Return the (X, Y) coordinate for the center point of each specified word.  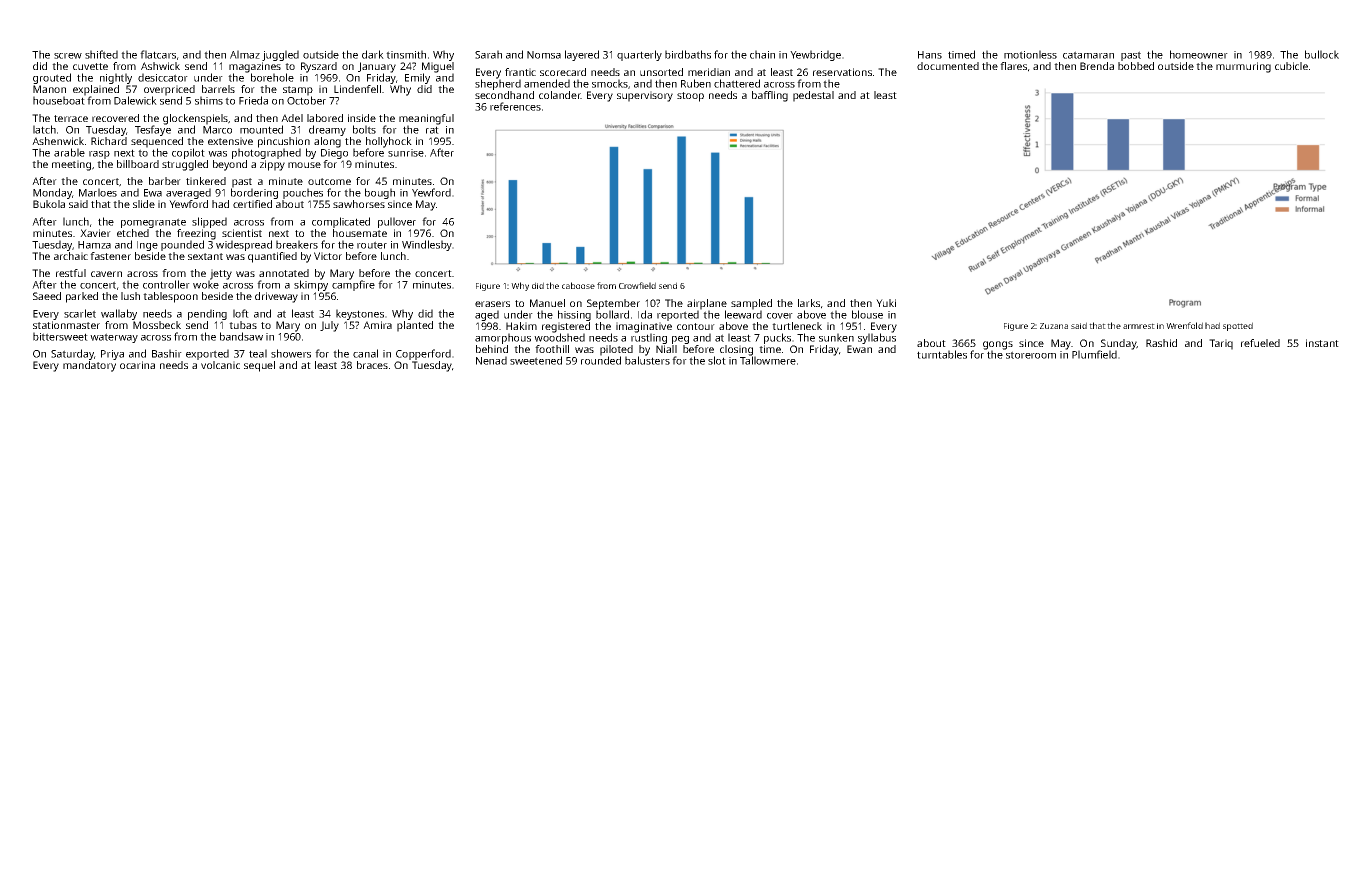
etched (133, 233)
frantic (520, 72)
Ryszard (319, 67)
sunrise (406, 153)
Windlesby (427, 245)
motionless (1030, 54)
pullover (397, 222)
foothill (552, 349)
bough (380, 193)
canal (365, 353)
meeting (71, 165)
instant (1322, 343)
